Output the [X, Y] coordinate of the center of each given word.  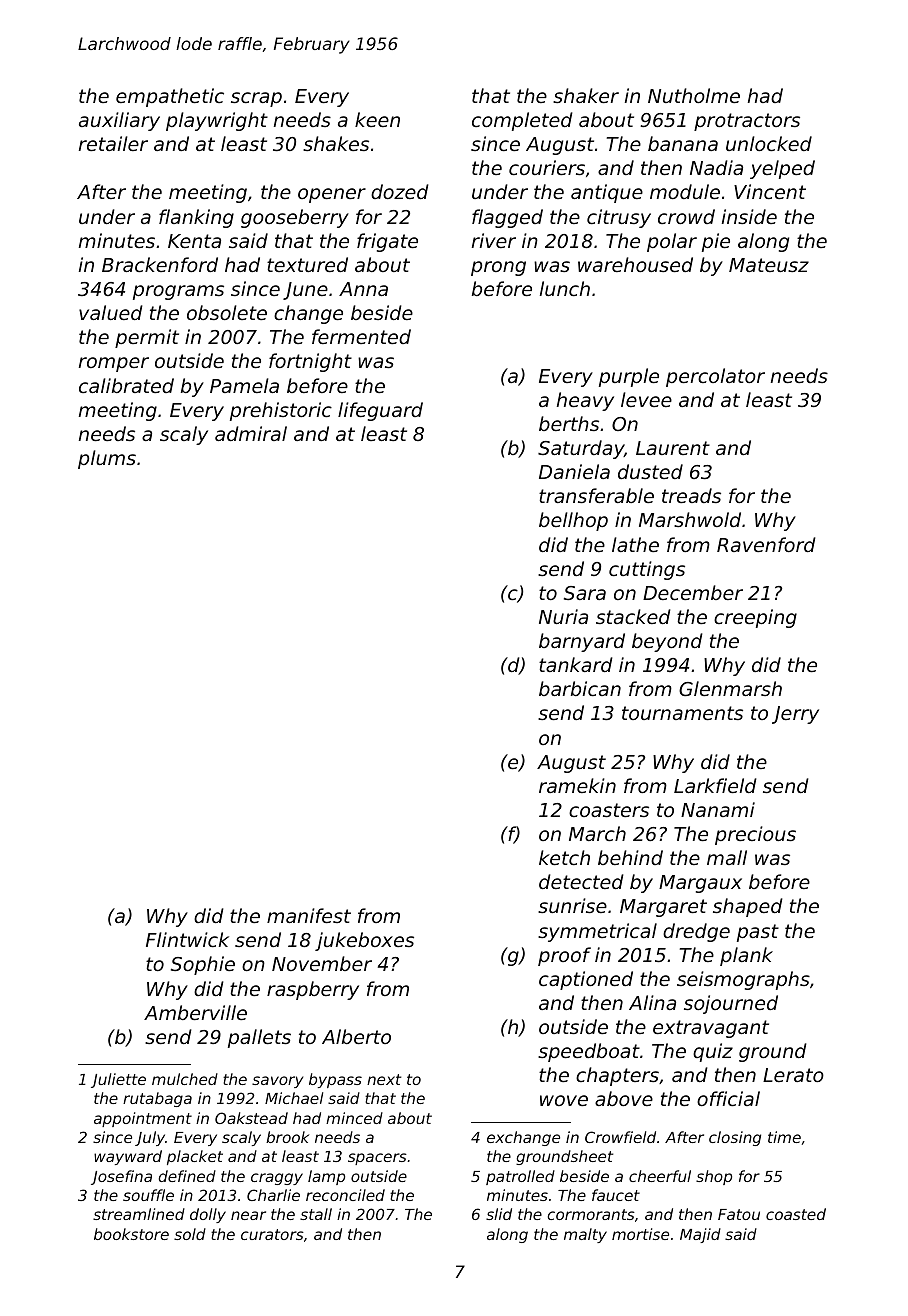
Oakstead [251, 1118]
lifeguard [380, 411]
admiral [251, 433]
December [693, 592]
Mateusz [769, 265]
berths [569, 423]
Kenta [194, 241]
